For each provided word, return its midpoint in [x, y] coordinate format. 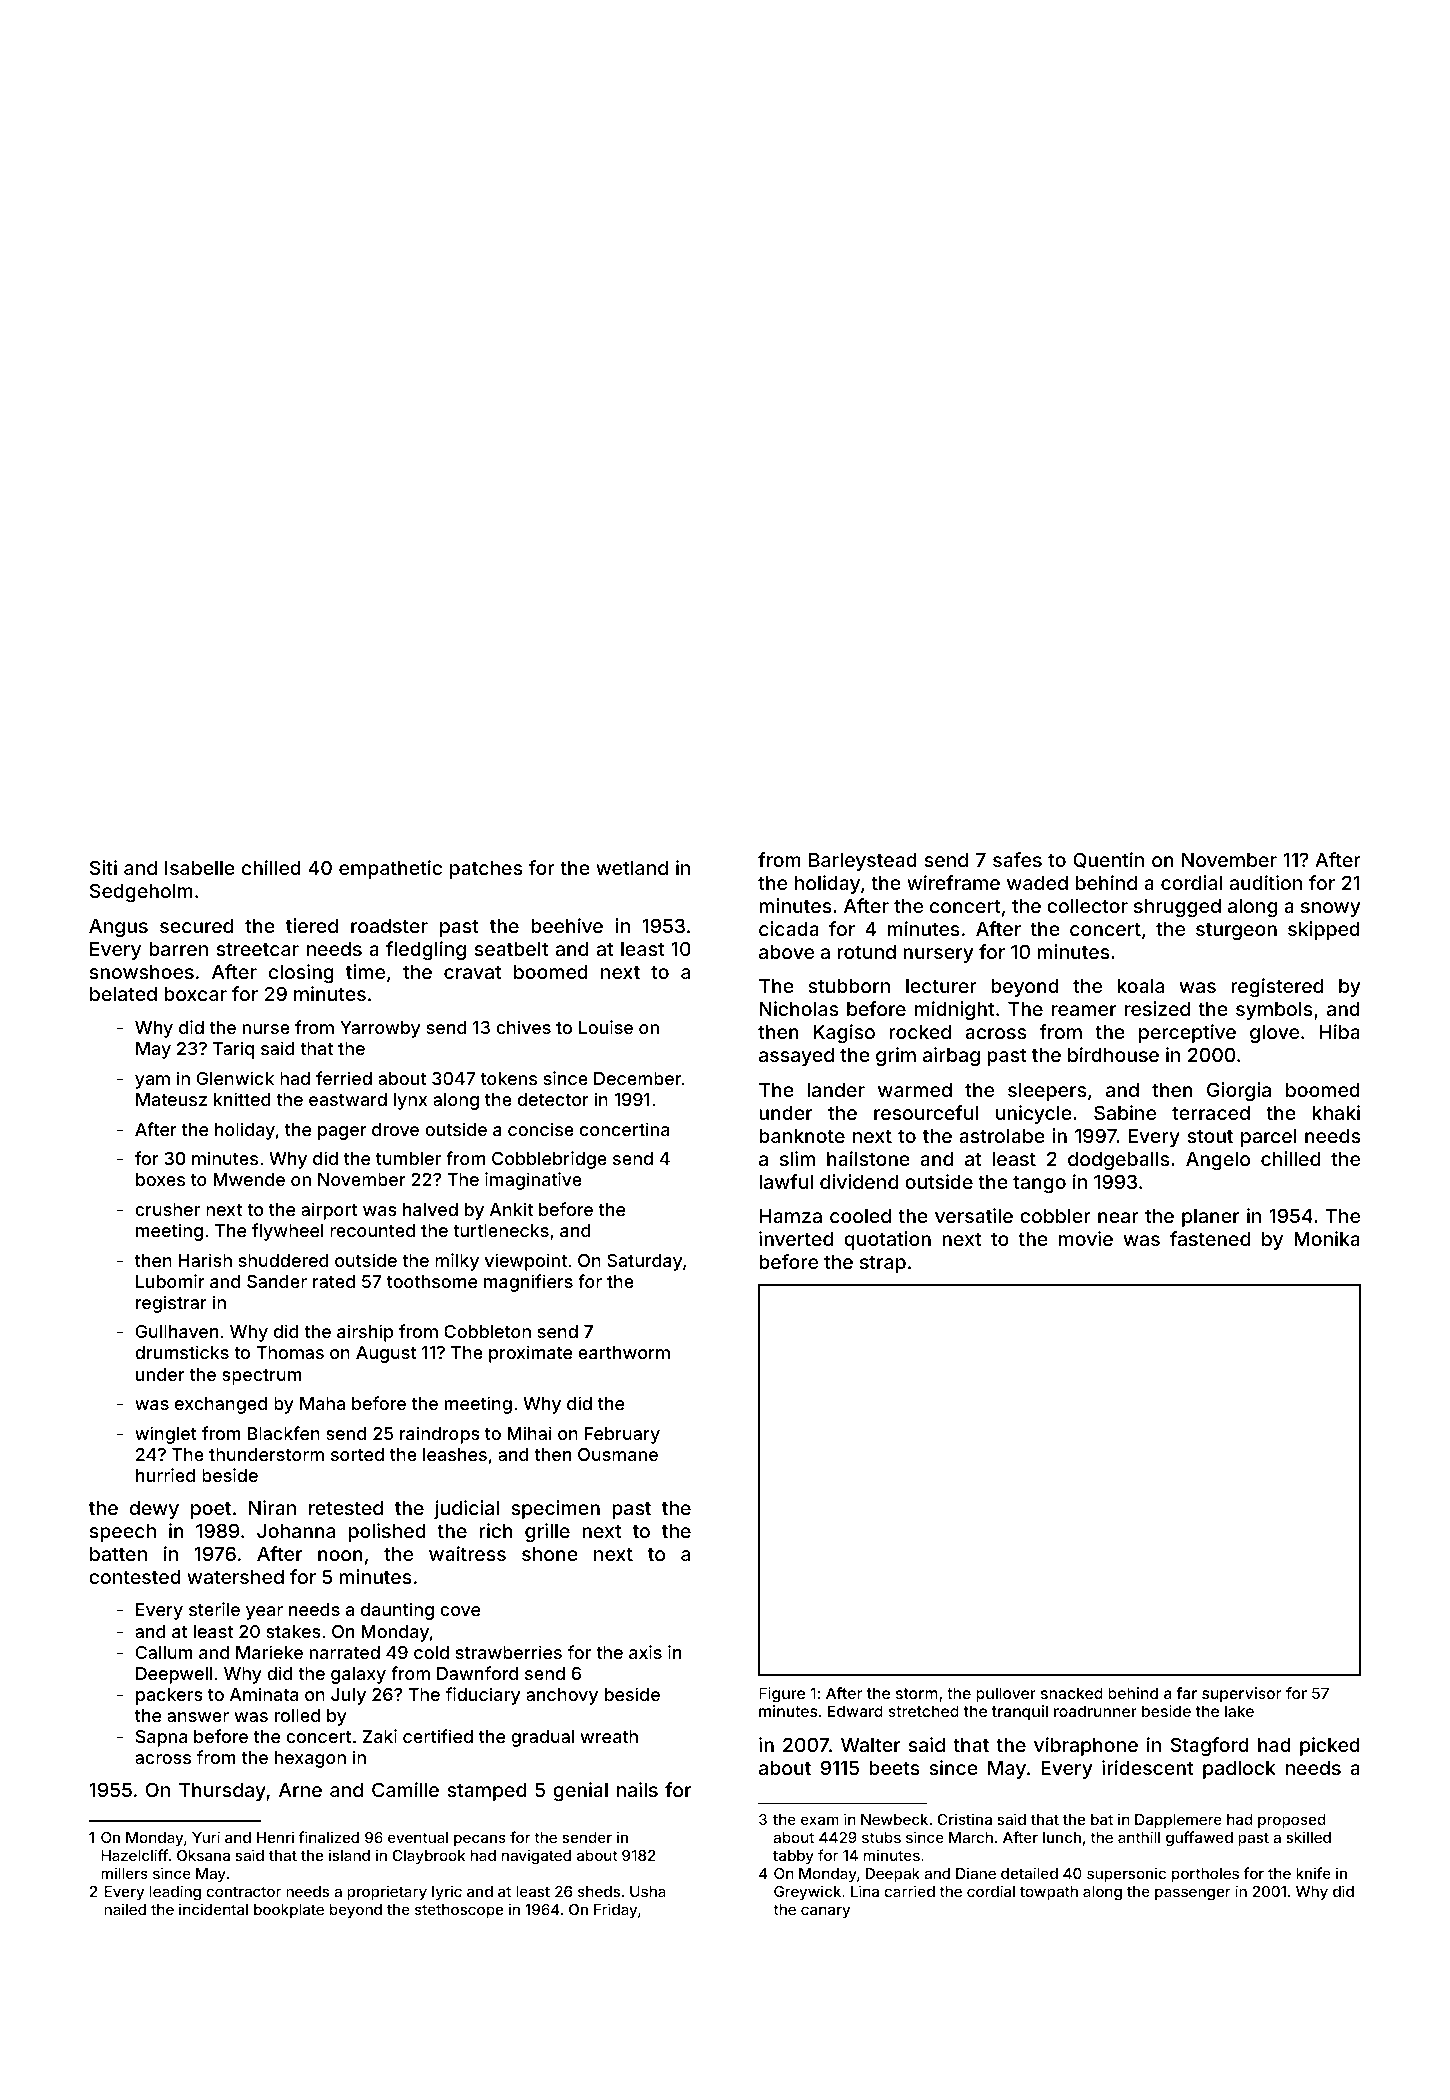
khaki [1336, 1112]
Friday [615, 1910]
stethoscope [459, 1911]
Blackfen [284, 1433]
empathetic [390, 869]
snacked [1072, 1693]
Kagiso [844, 1033]
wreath [609, 1736]
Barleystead [863, 862]
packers [169, 1696]
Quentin [1108, 860]
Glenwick [235, 1078]
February [622, 1435]
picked [1330, 1746]
